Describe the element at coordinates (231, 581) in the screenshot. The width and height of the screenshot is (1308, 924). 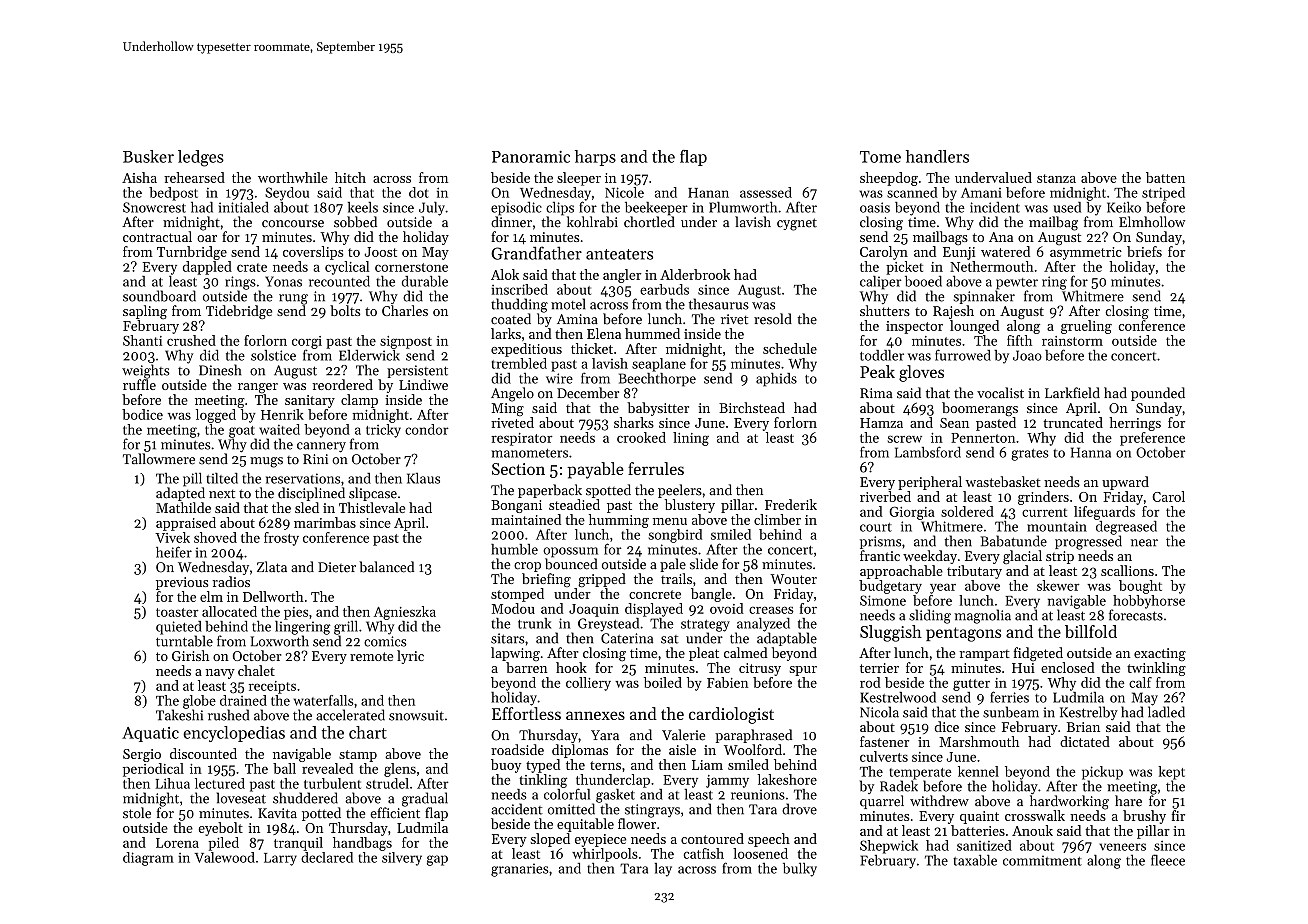
I see `radios` at that location.
